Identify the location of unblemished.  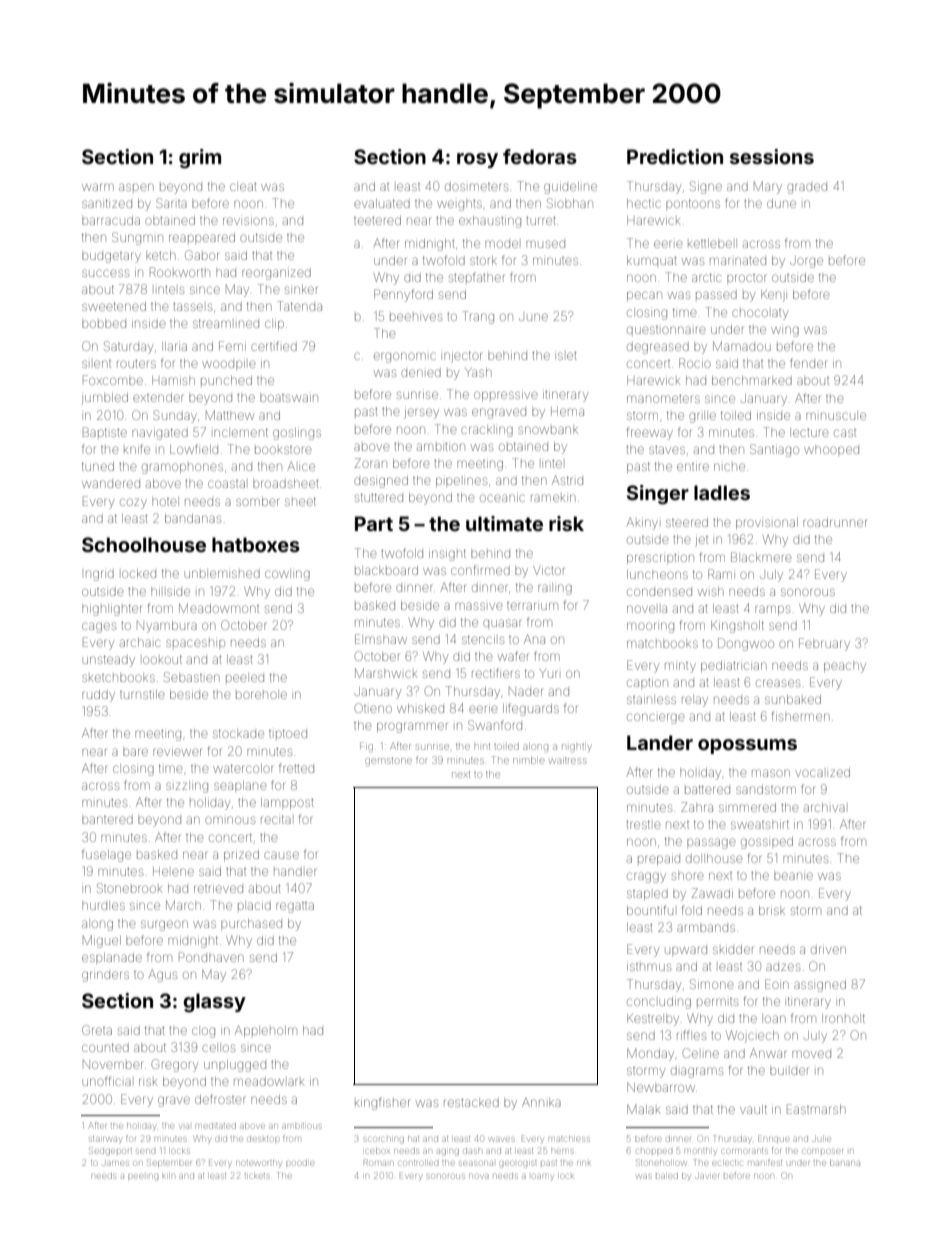
(222, 574).
